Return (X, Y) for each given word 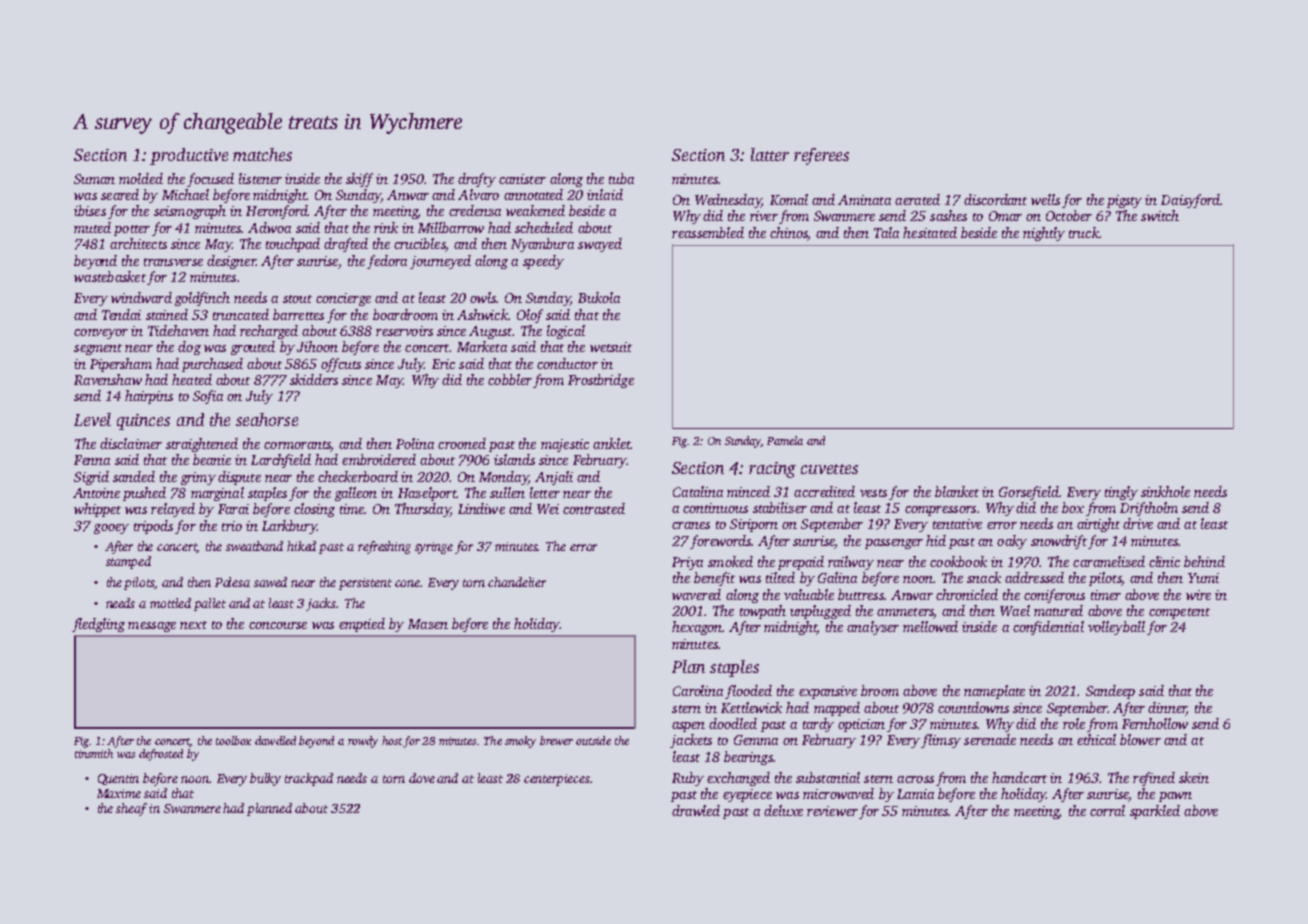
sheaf (131, 809)
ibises (90, 210)
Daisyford (1190, 201)
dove (422, 778)
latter (770, 154)
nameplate (994, 692)
